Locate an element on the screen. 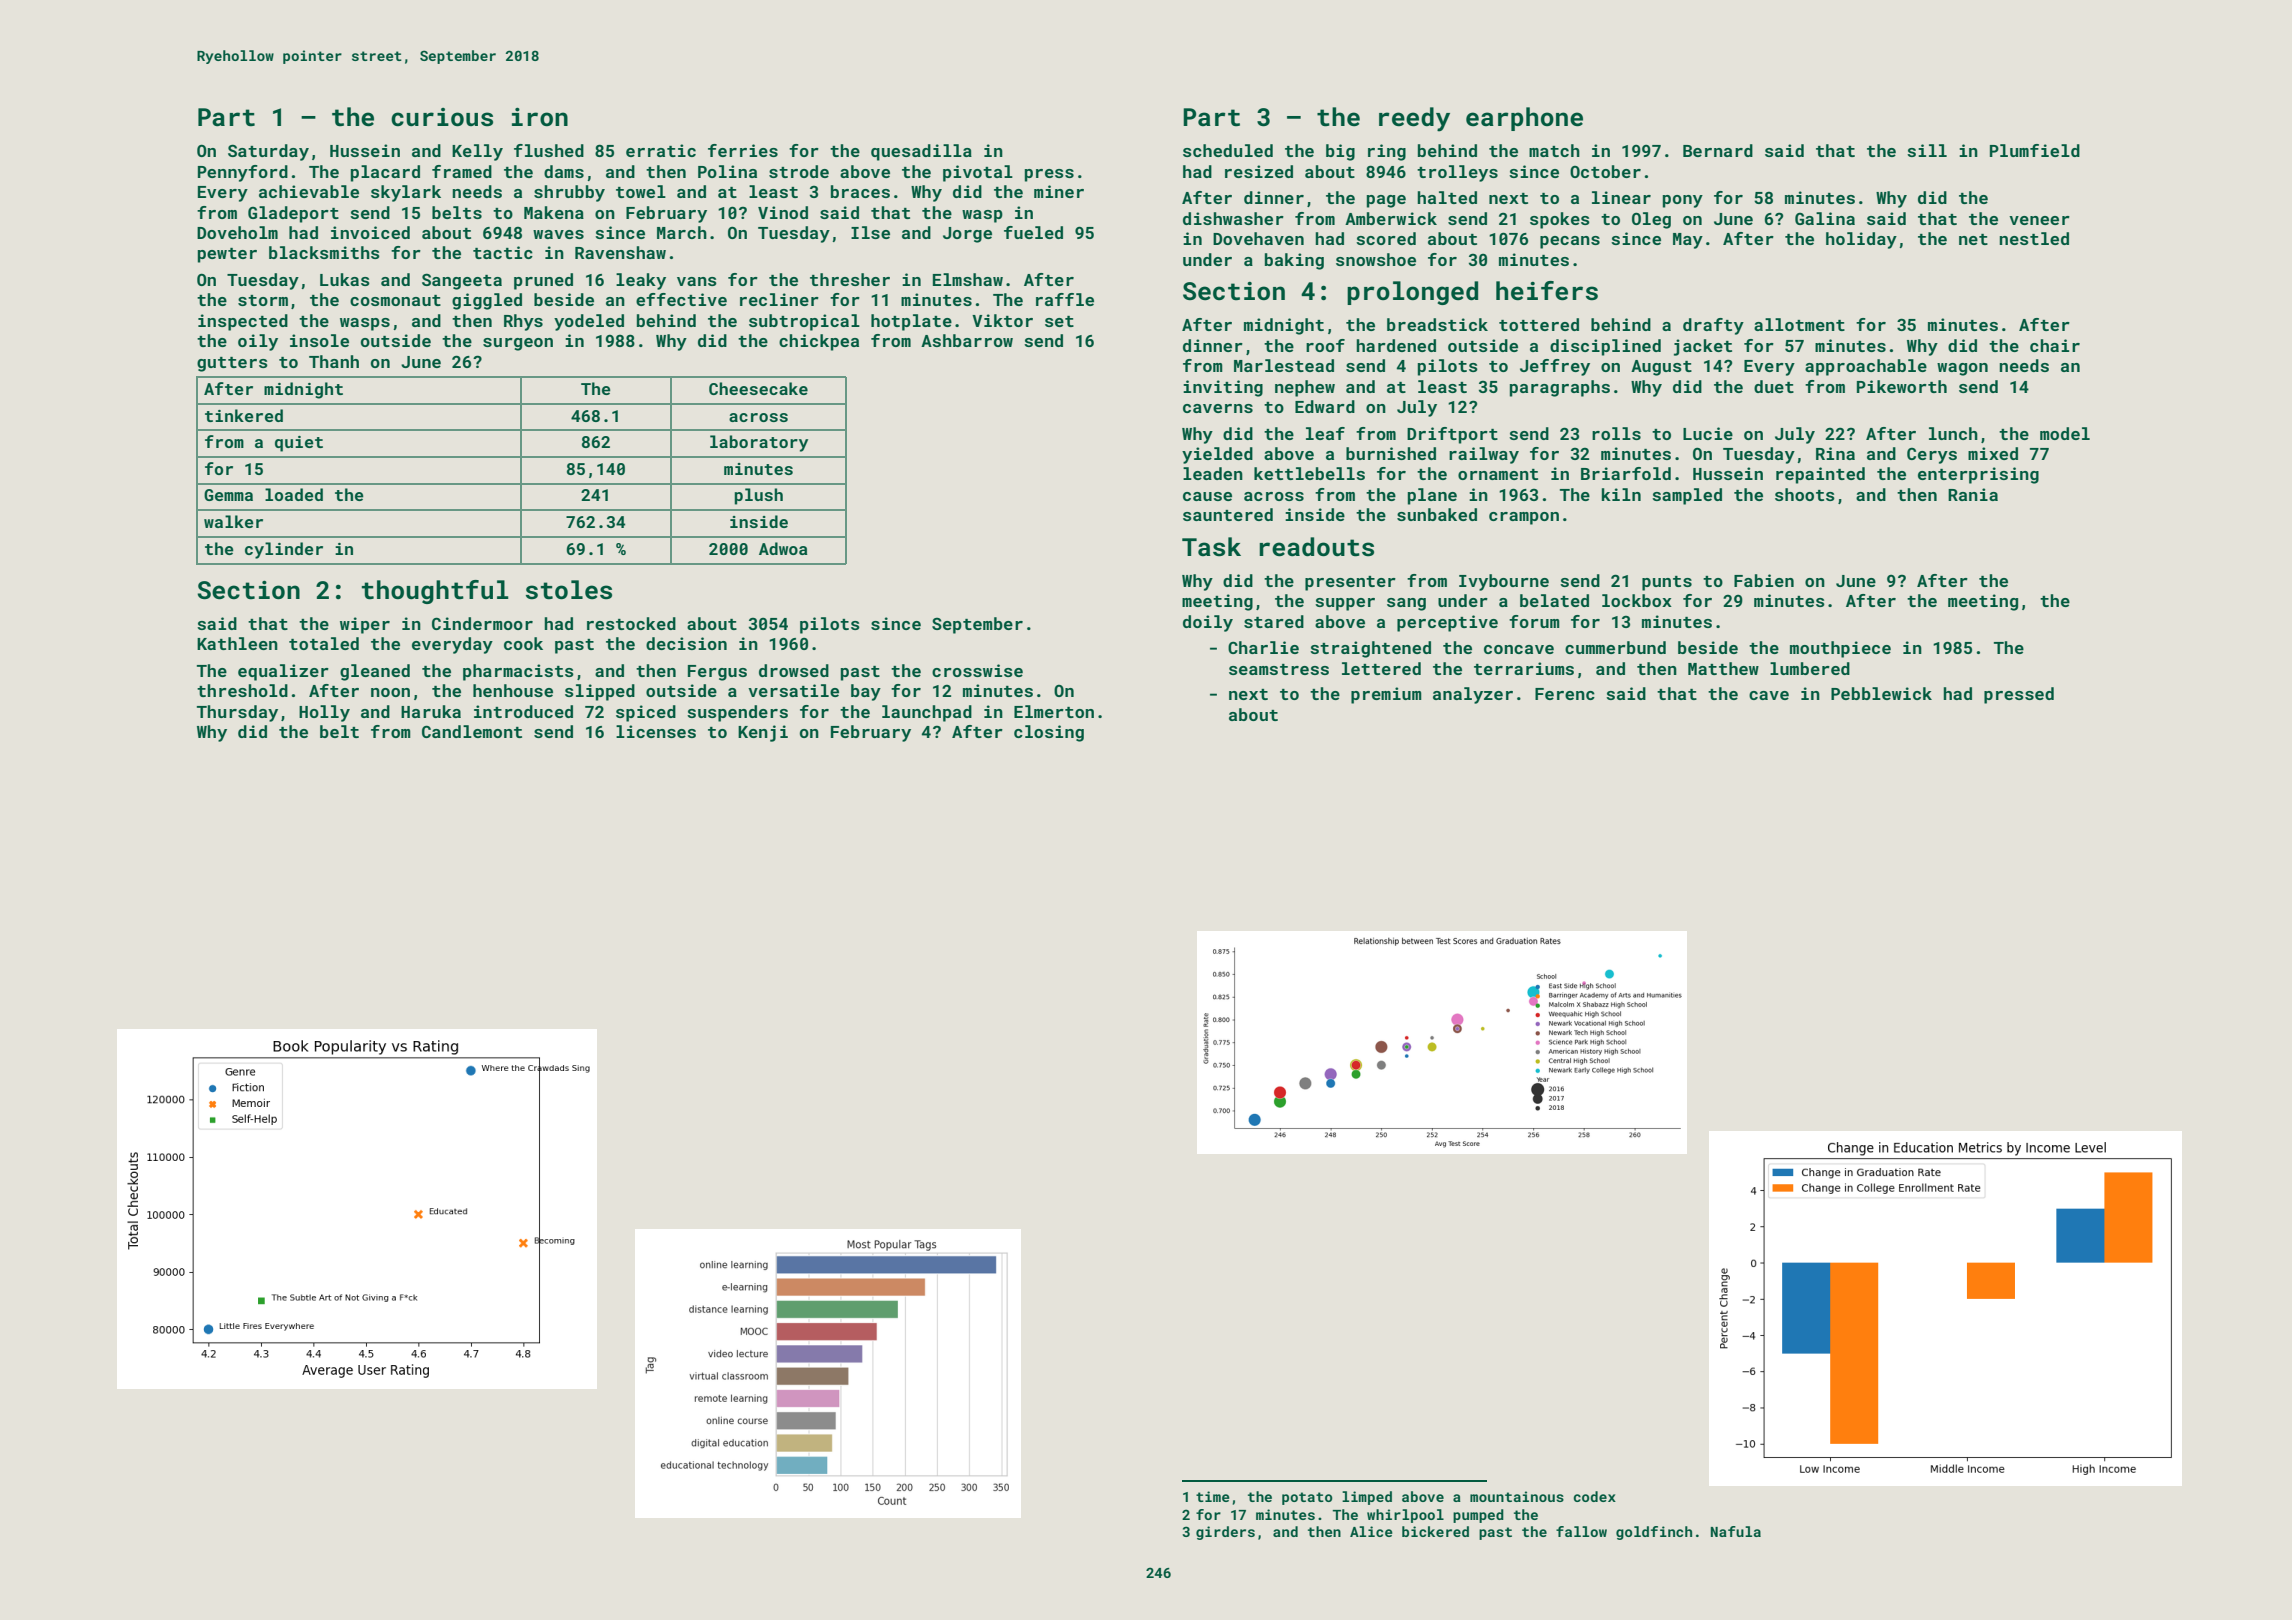 This screenshot has height=1620, width=2292. potato is located at coordinates (1307, 1498).
